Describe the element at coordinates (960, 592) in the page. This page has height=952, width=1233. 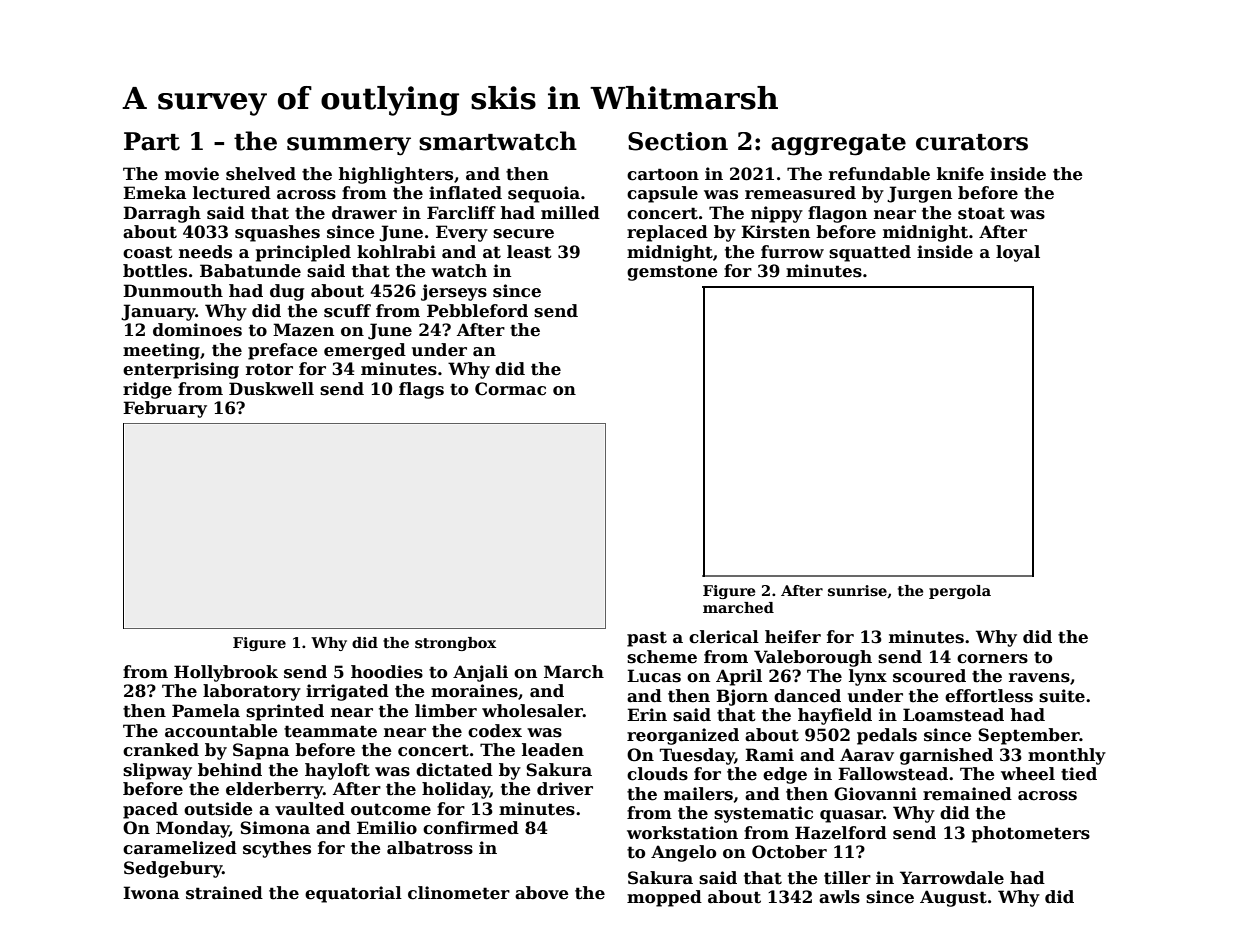
I see `pergola` at that location.
